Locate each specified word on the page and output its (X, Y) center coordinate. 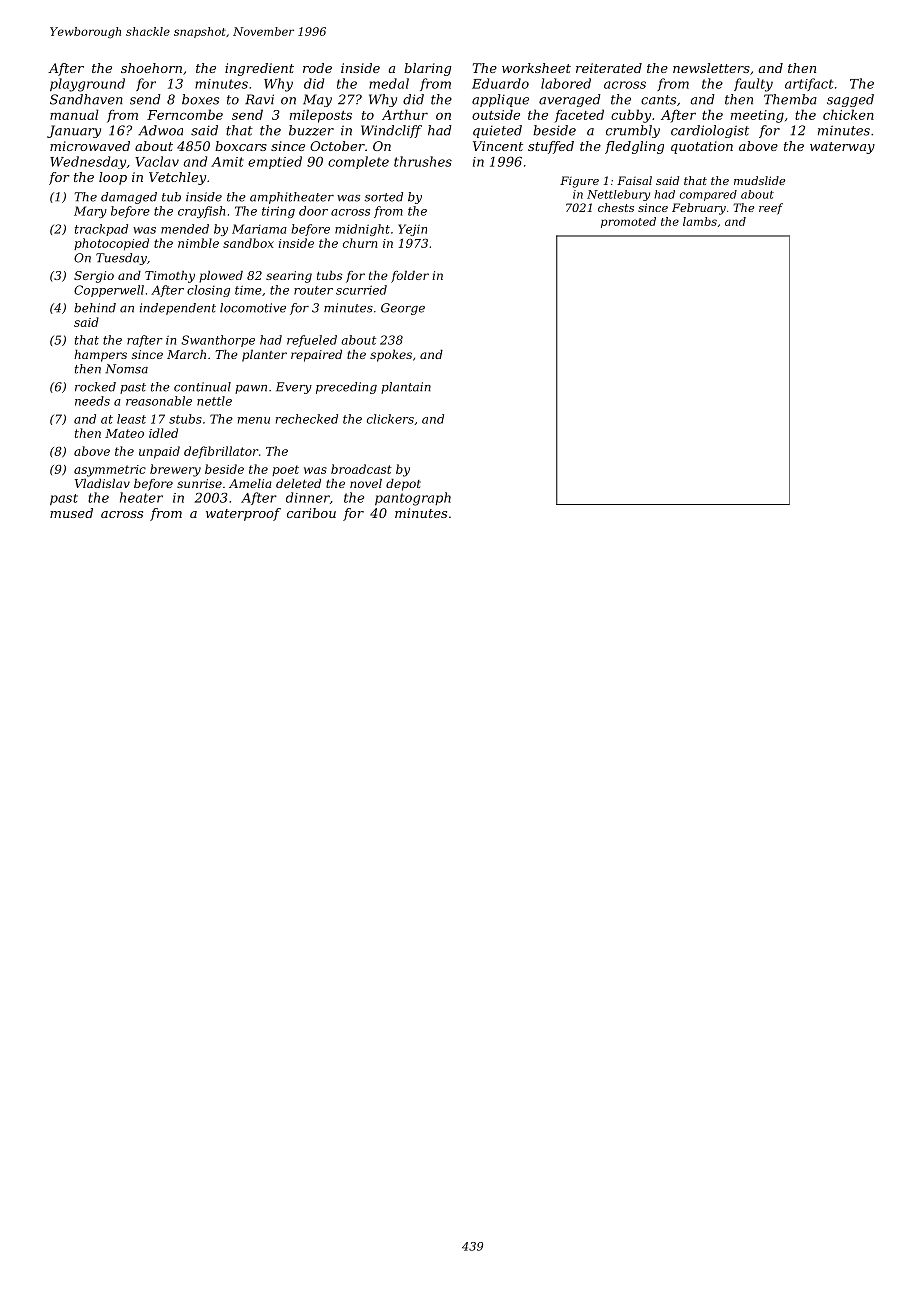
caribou (311, 513)
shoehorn (151, 68)
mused (71, 513)
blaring (428, 69)
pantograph (413, 499)
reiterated (609, 68)
